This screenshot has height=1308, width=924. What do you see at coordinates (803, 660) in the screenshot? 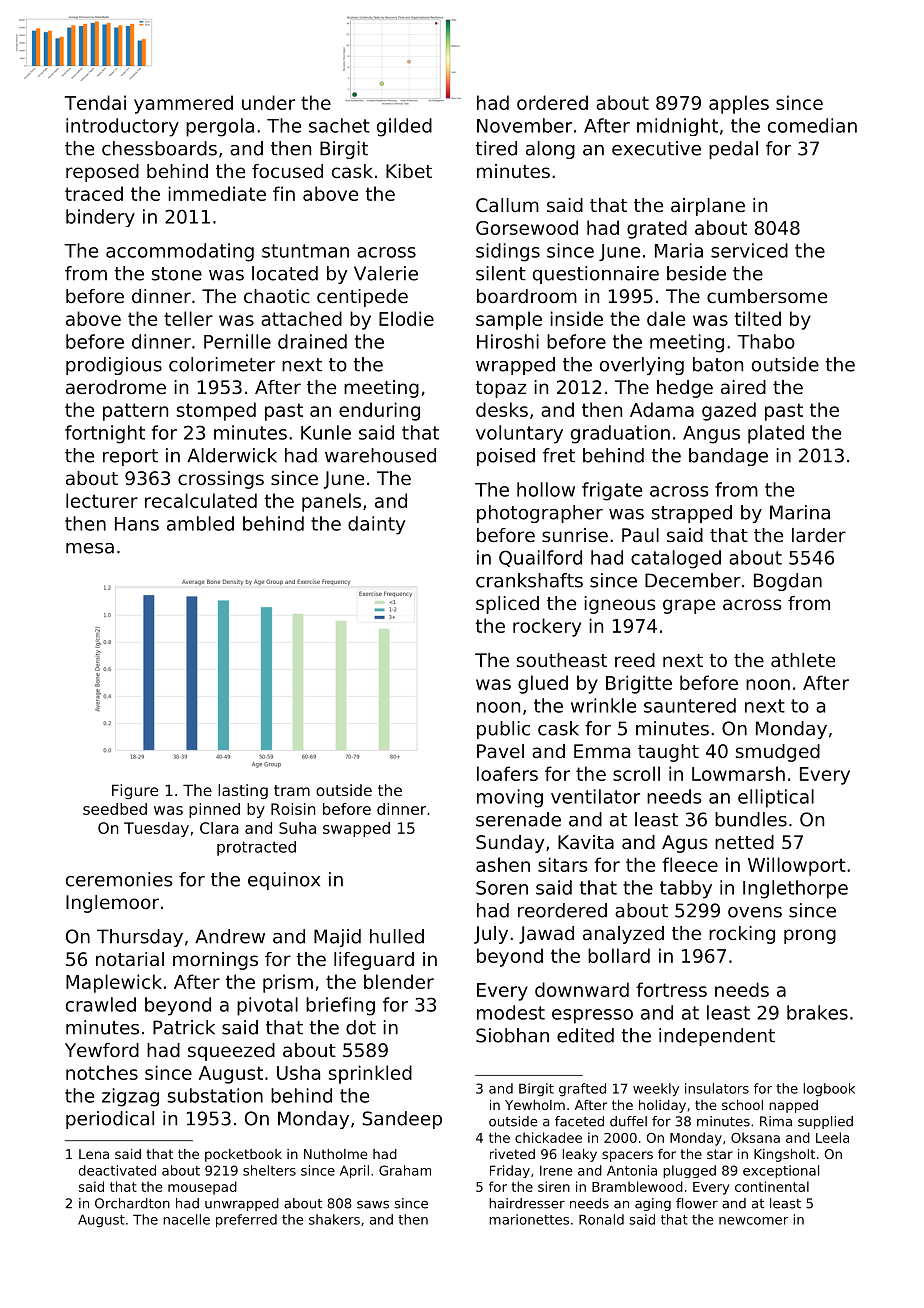
I see `athlete` at bounding box center [803, 660].
